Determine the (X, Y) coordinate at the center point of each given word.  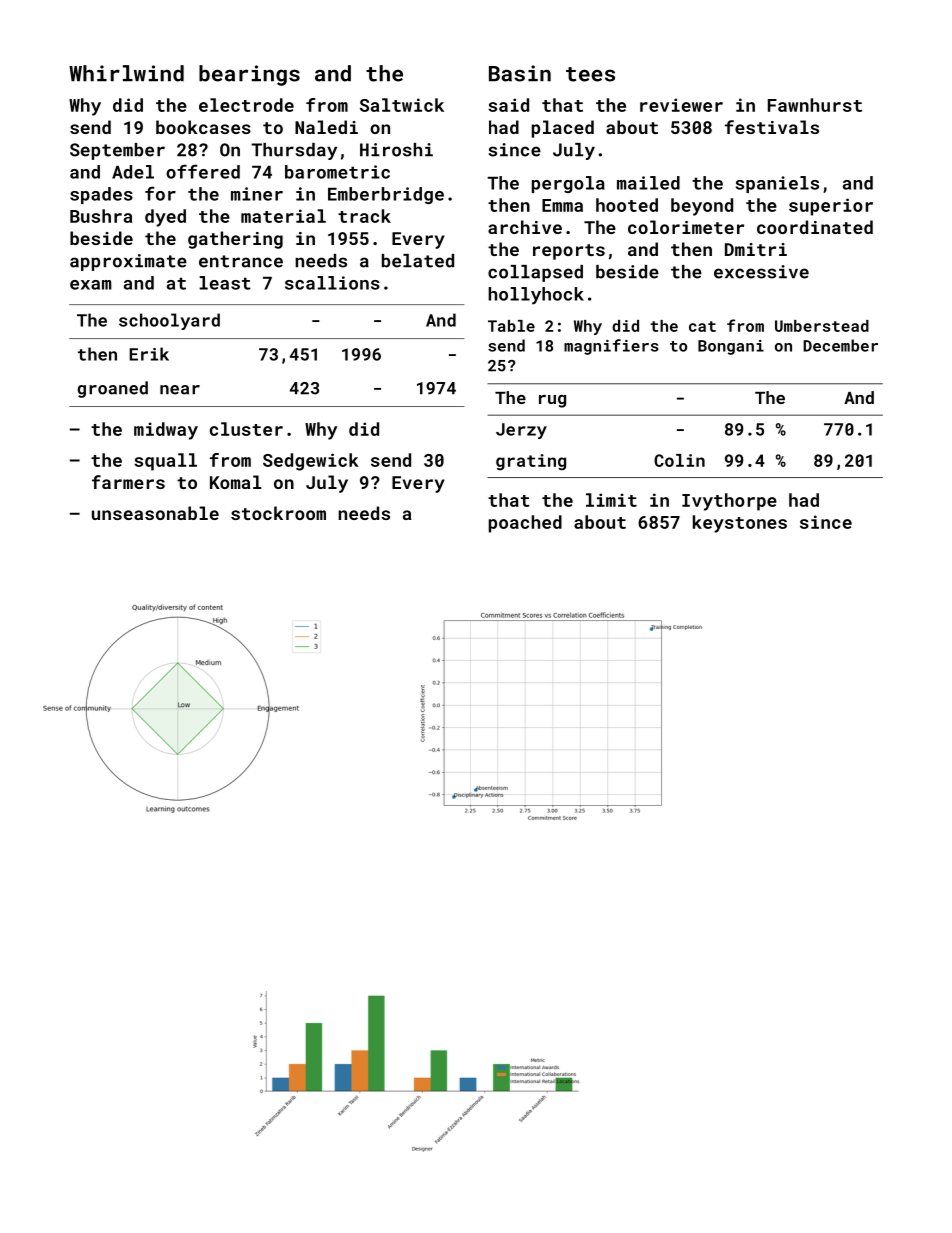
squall (165, 462)
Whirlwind (126, 73)
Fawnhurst (815, 105)
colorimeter (686, 227)
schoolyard (169, 321)
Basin (520, 73)
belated (418, 261)
